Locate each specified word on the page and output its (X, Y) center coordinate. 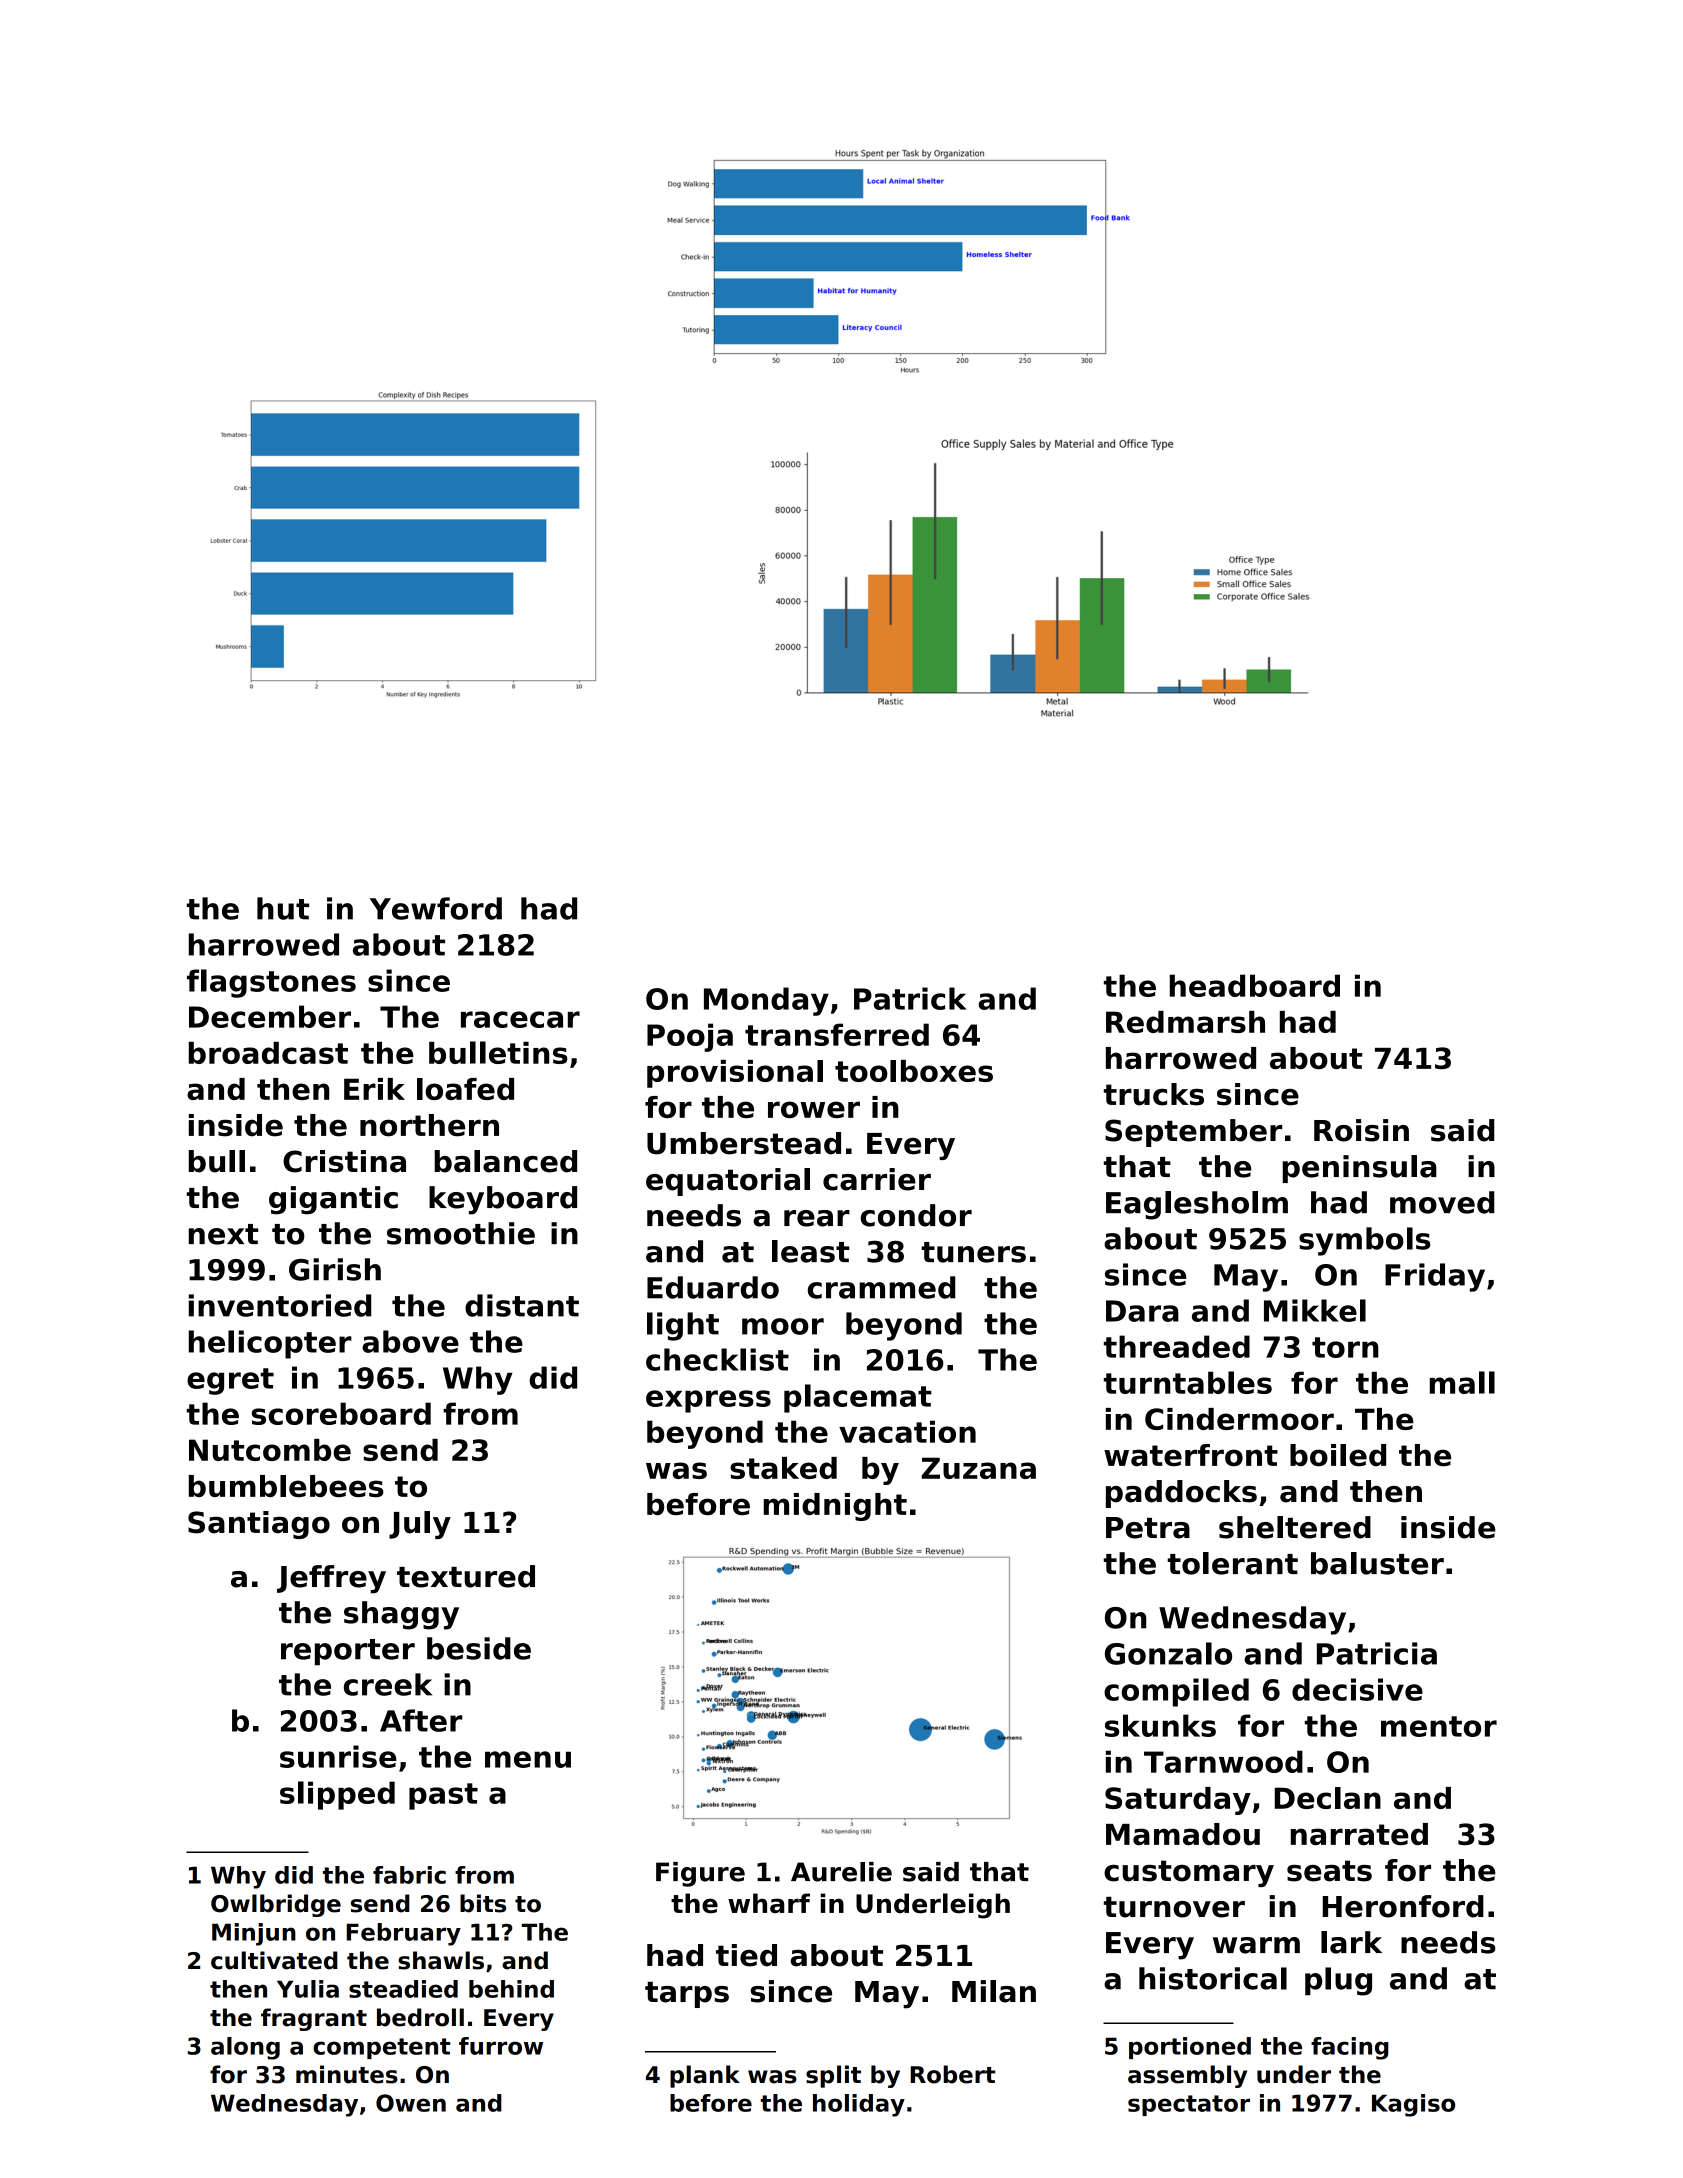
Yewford (436, 908)
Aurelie (841, 1872)
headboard (1255, 985)
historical (1213, 1978)
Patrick (910, 998)
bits (483, 1903)
